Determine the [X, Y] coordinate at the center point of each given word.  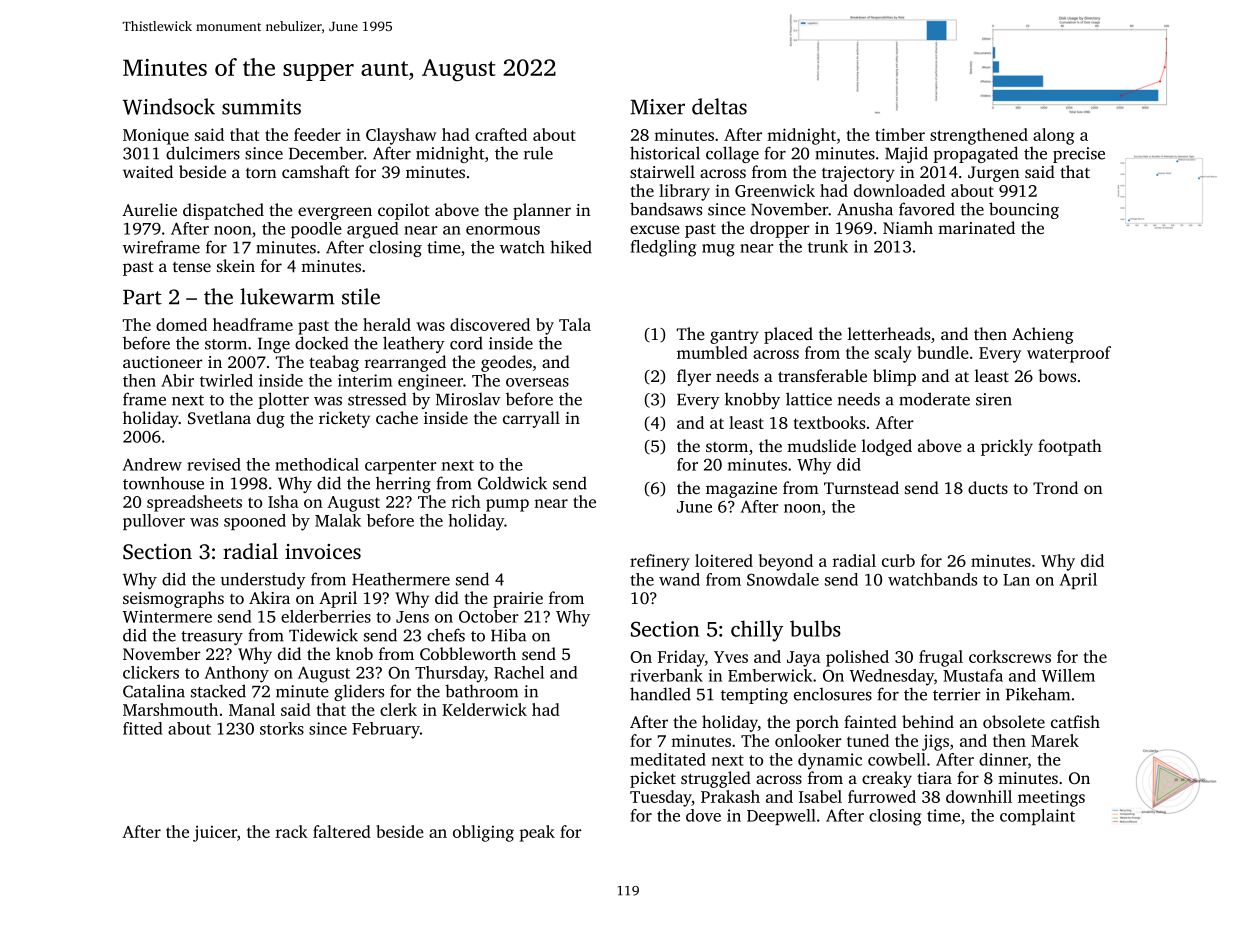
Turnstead [861, 487]
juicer [215, 834]
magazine [741, 490]
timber [900, 134]
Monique [156, 136]
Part [142, 297]
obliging [483, 833]
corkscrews [1010, 656]
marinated [976, 227]
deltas [719, 106]
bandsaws [666, 209]
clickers [151, 672]
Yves [731, 657]
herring [403, 485]
